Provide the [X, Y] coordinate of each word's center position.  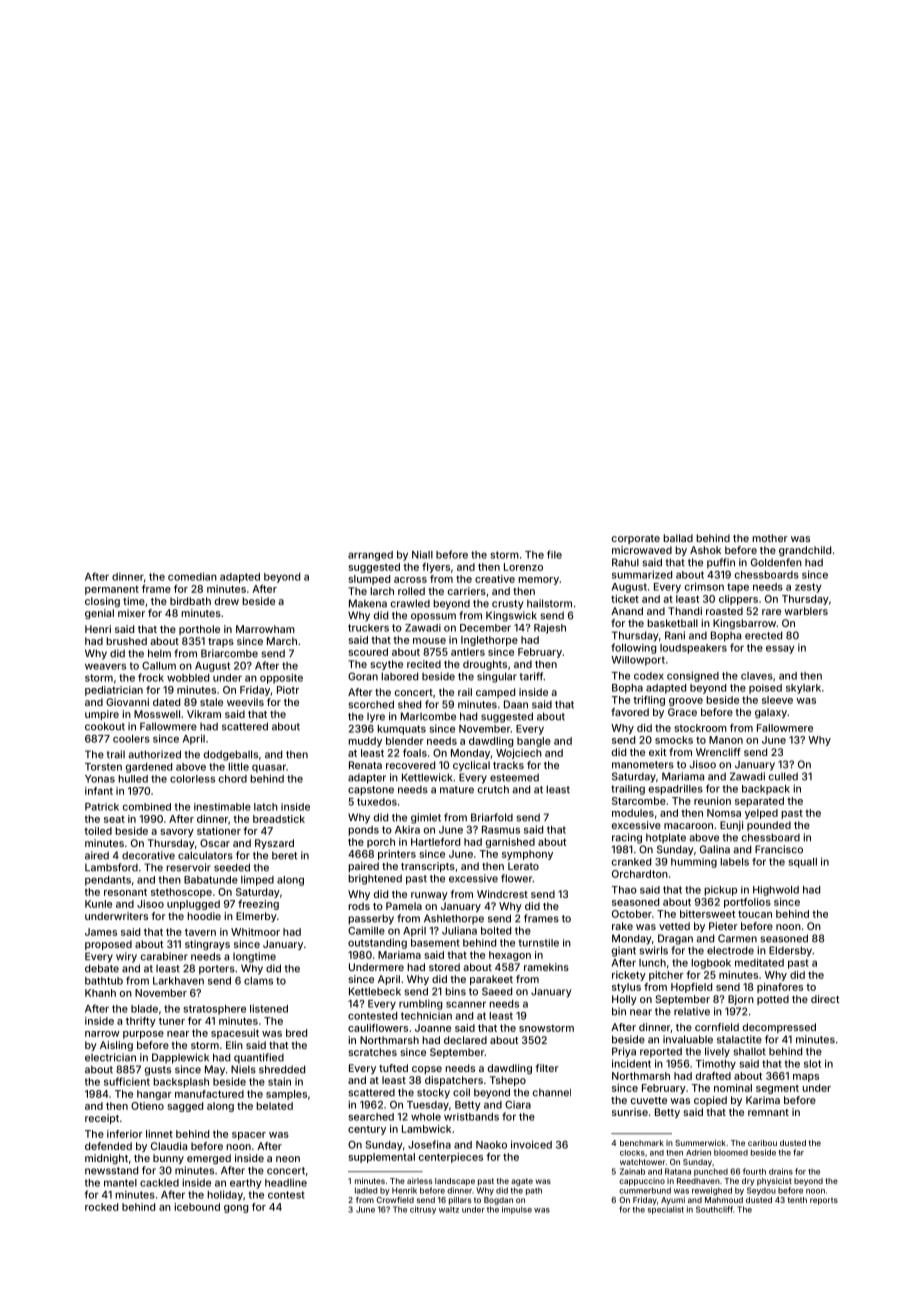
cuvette [649, 1100]
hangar [154, 1095]
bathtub [104, 981]
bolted [496, 931]
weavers [105, 666]
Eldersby [790, 951]
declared [465, 1040]
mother [770, 538]
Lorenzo [523, 567]
